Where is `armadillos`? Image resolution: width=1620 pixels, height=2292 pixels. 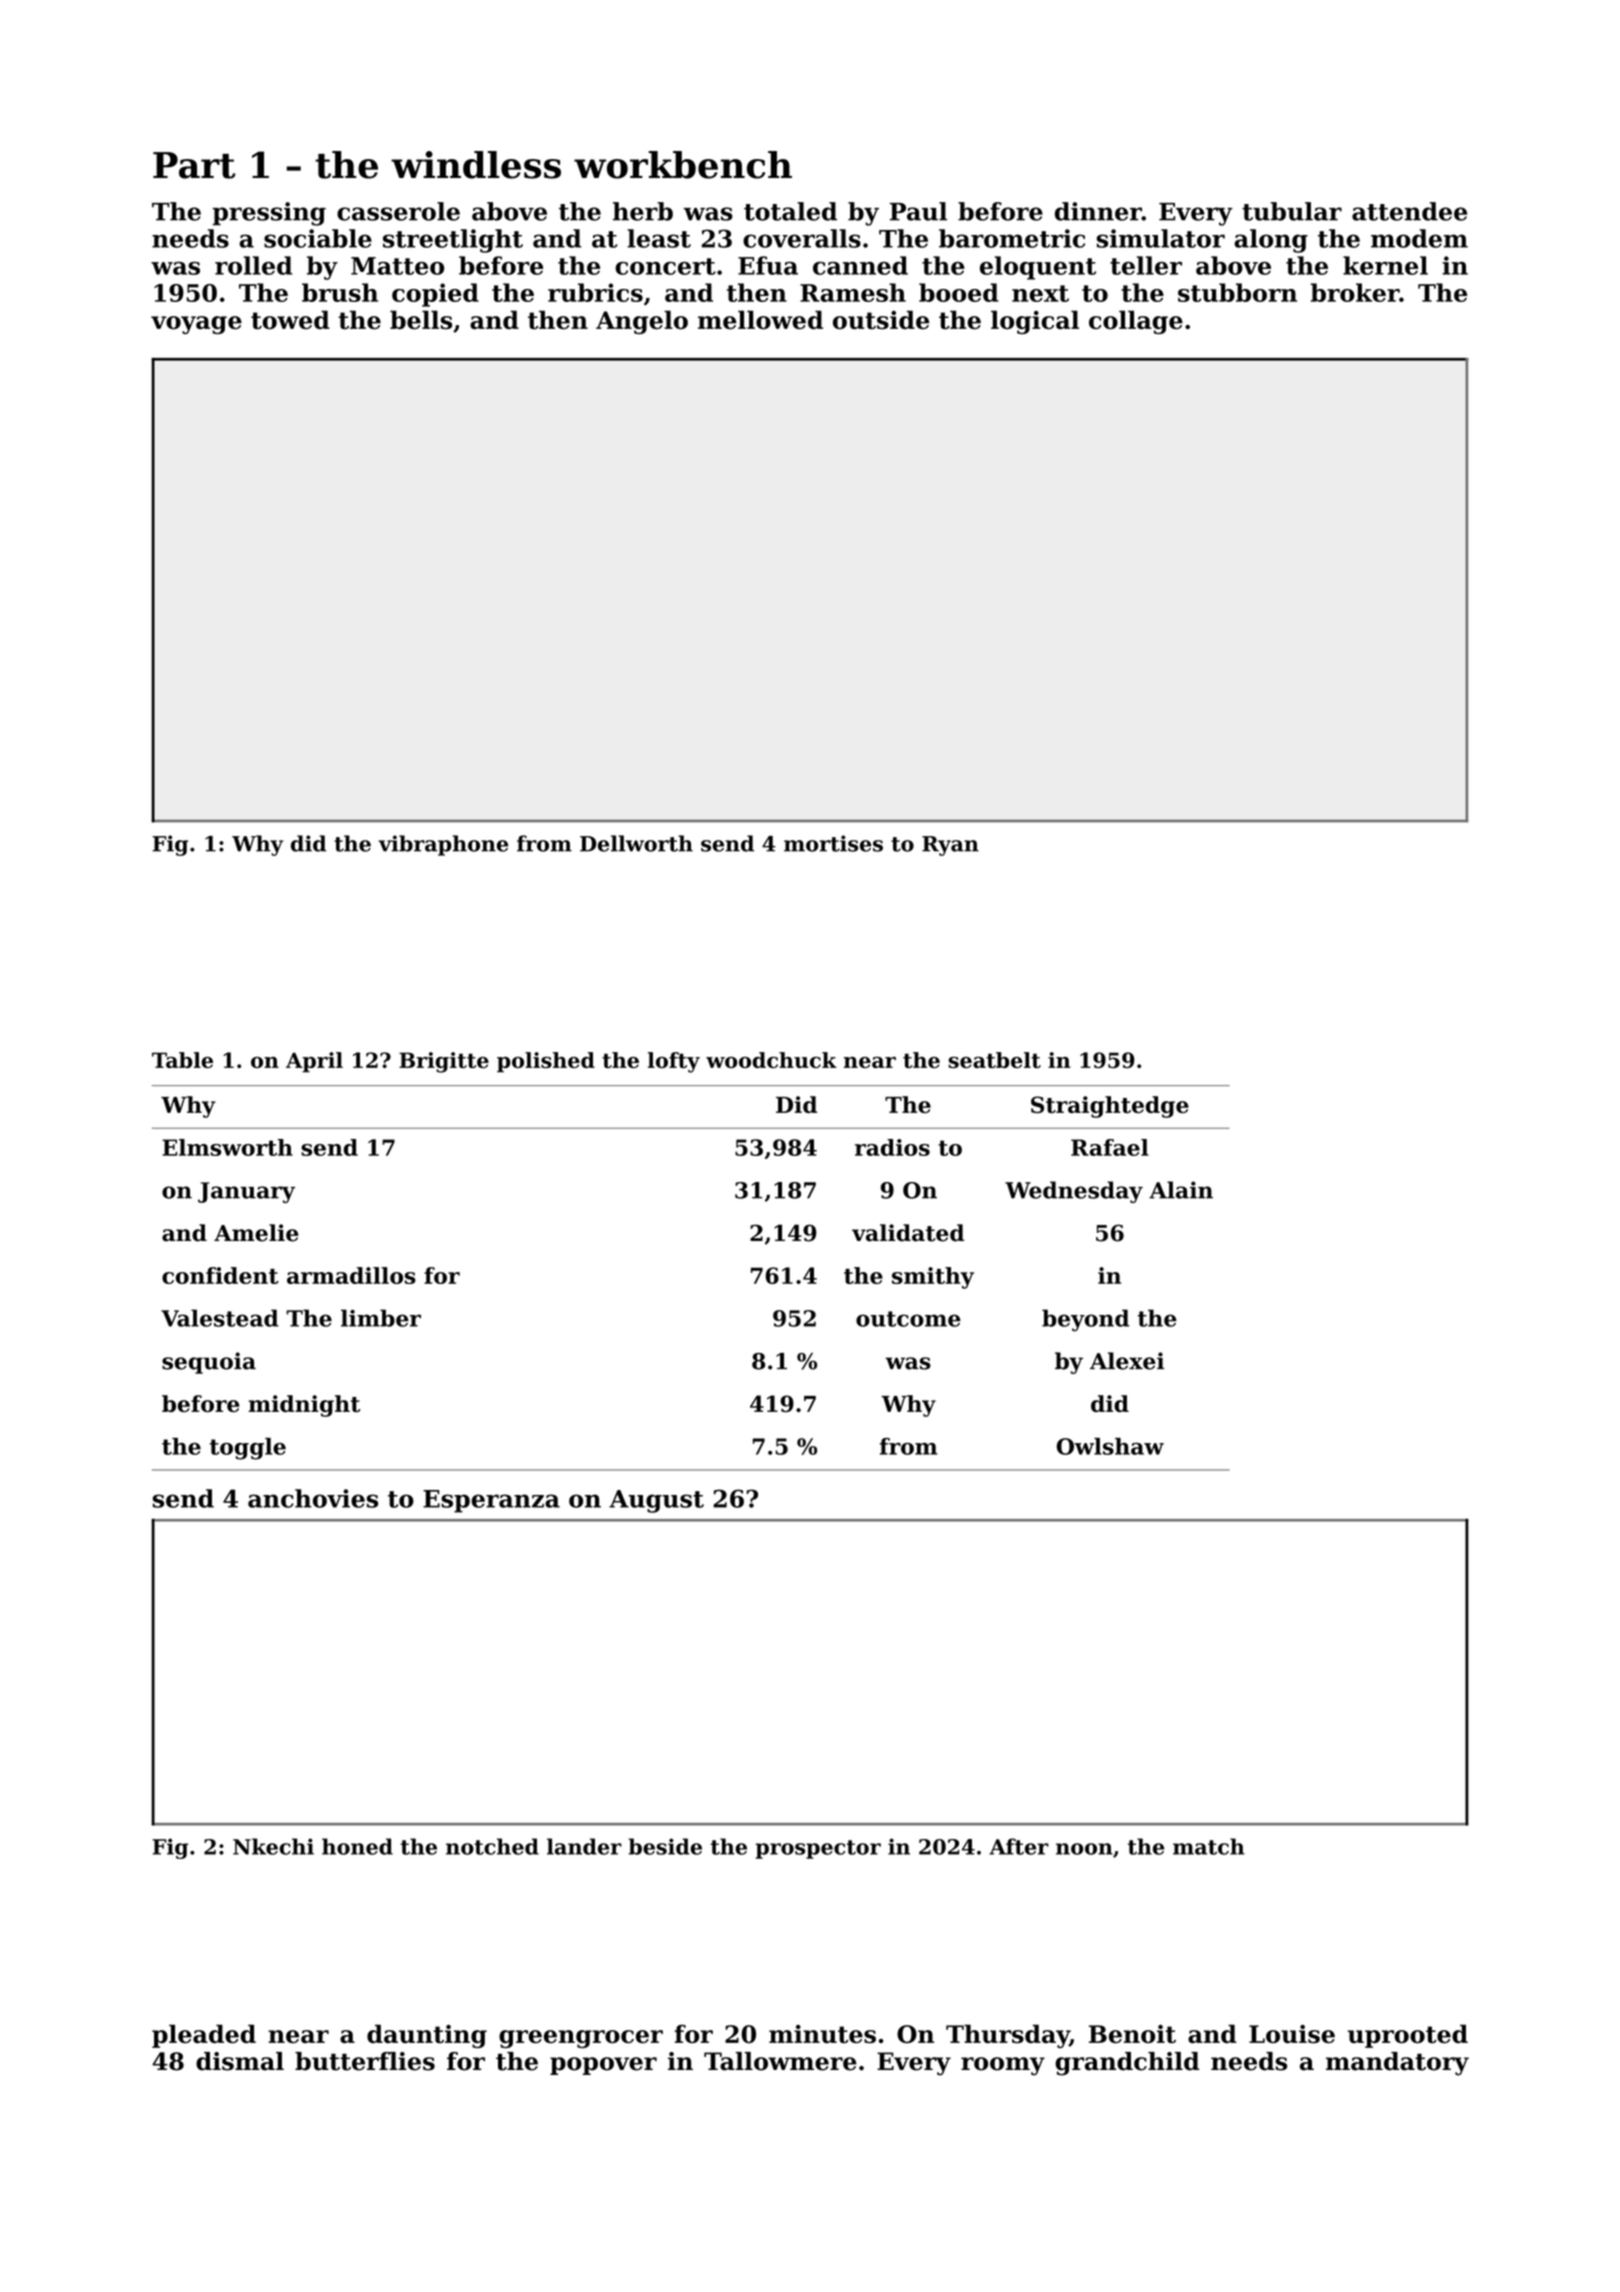
armadillos is located at coordinates (351, 1275).
